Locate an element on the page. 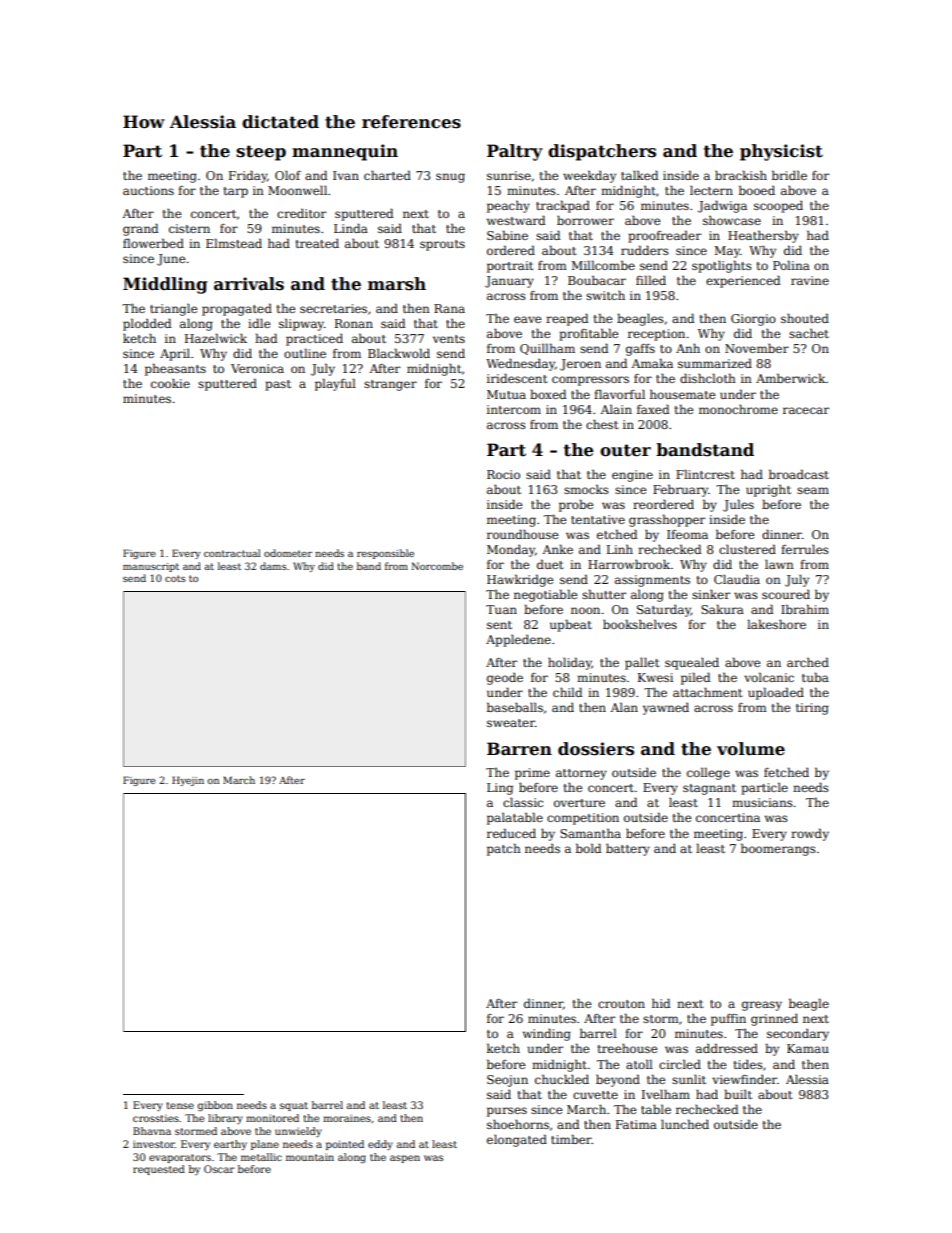 This page has height=1233, width=952. aspen is located at coordinates (405, 1159).
